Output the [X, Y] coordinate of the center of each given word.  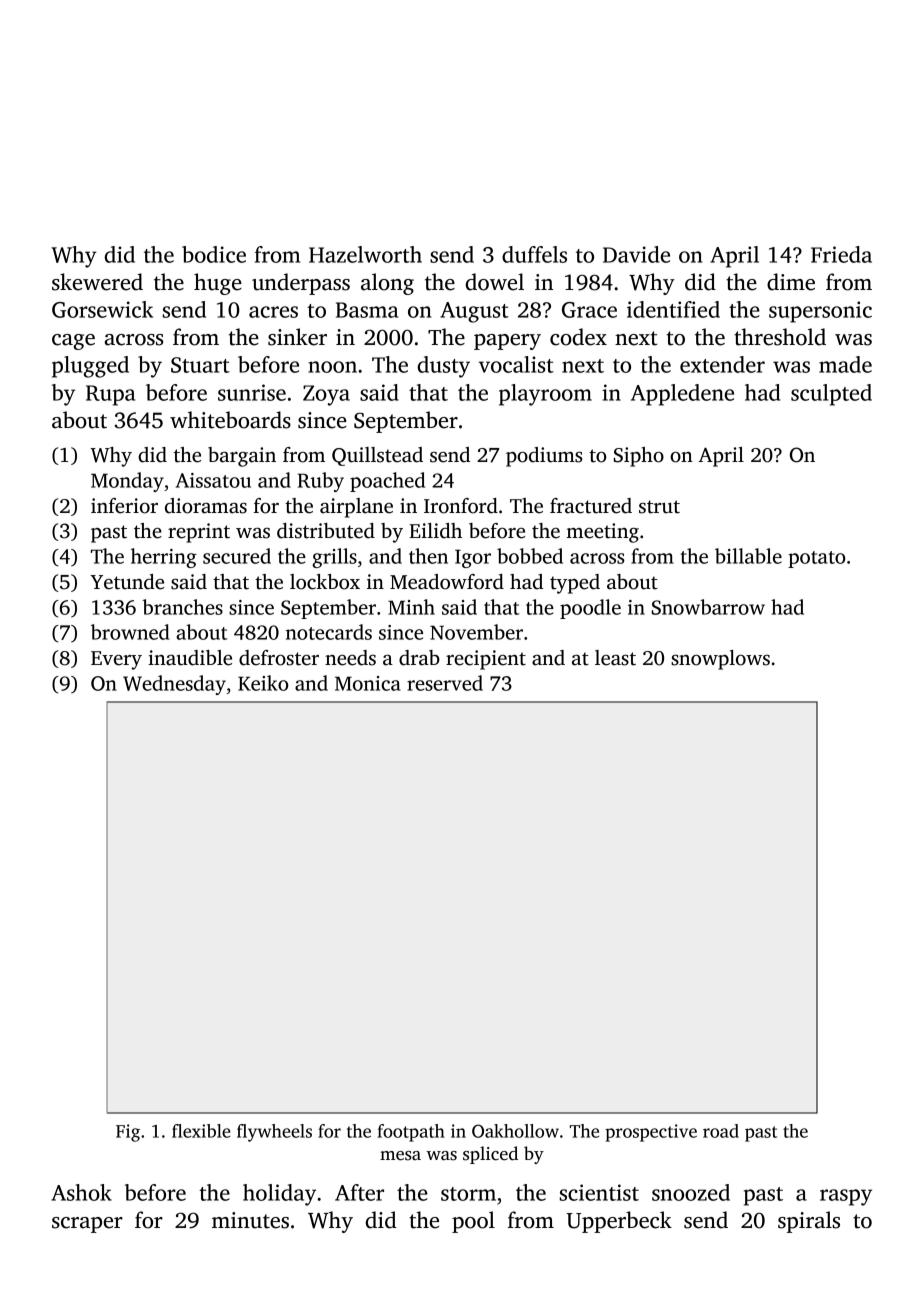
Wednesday [174, 685]
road [721, 1131]
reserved [445, 683]
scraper [87, 1225]
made [845, 364]
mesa [400, 1156]
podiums [544, 457]
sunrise [252, 392]
